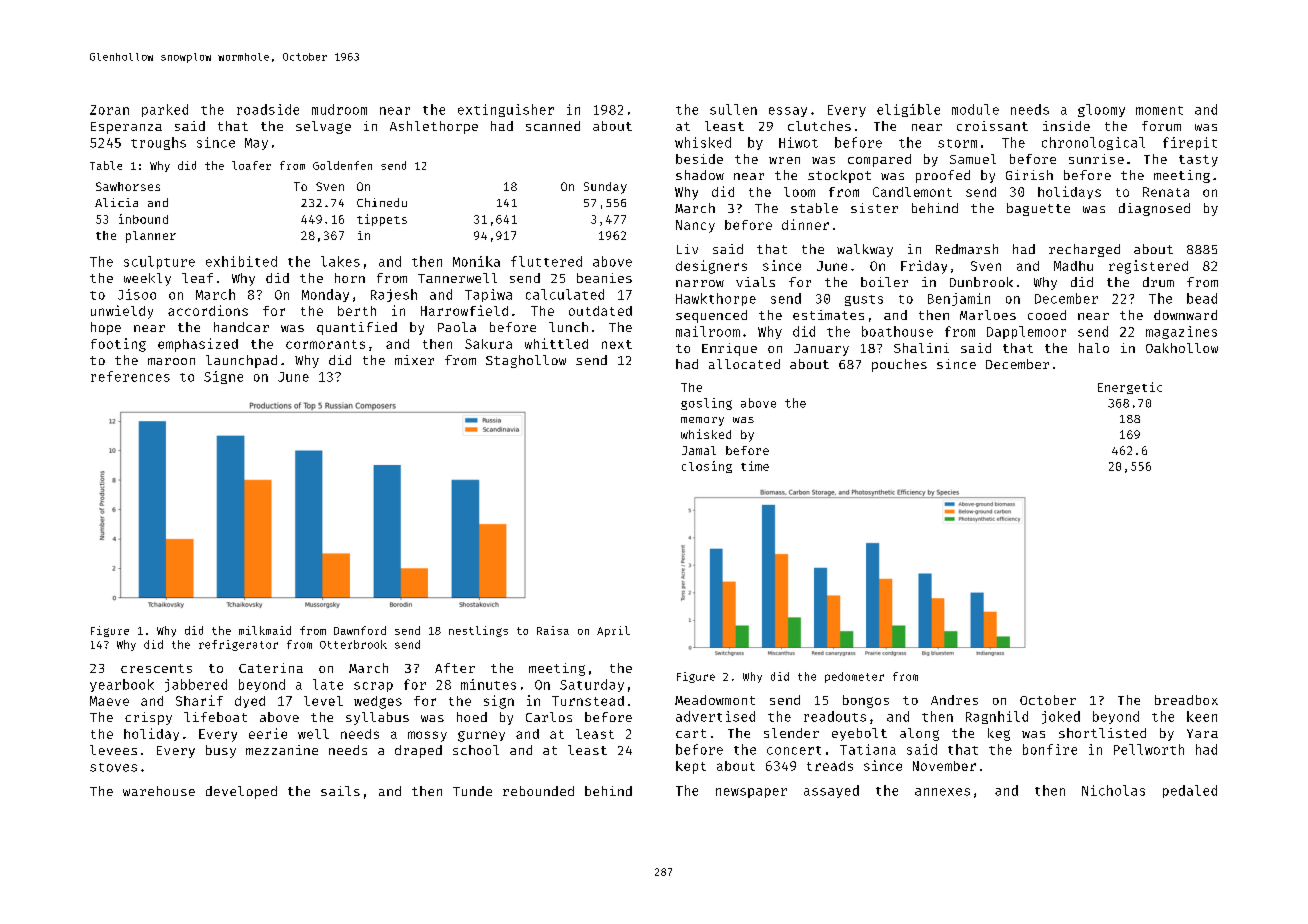 The image size is (1308, 924). I want to click on Tapiwa, so click(488, 295).
